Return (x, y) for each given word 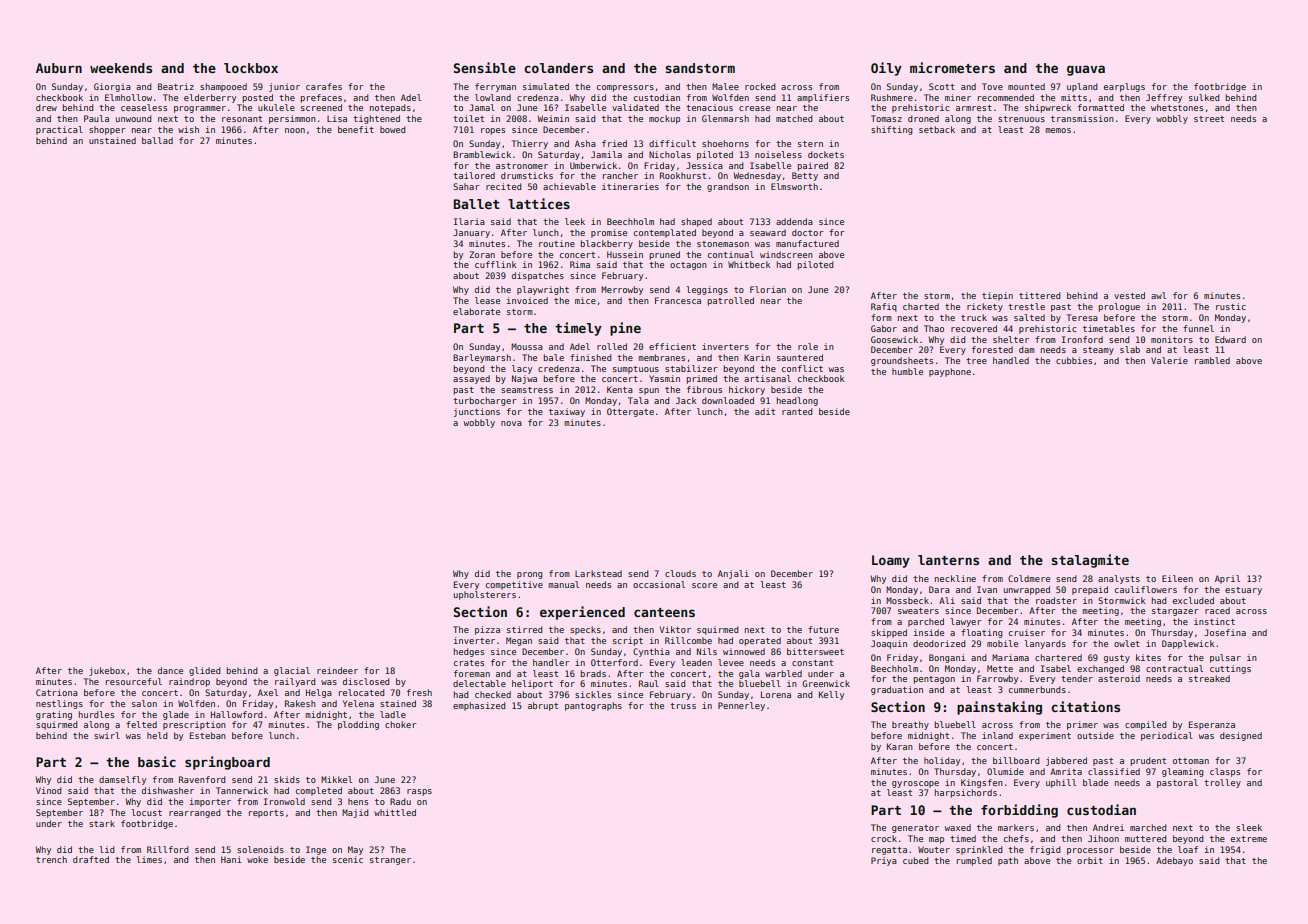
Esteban (208, 735)
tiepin (997, 296)
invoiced (527, 300)
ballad (157, 140)
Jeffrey (1164, 98)
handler (551, 662)
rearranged (195, 813)
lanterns (948, 560)
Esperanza (1212, 725)
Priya (884, 861)
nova (511, 423)
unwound (134, 118)
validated (635, 107)
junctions (477, 412)
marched (1148, 827)
